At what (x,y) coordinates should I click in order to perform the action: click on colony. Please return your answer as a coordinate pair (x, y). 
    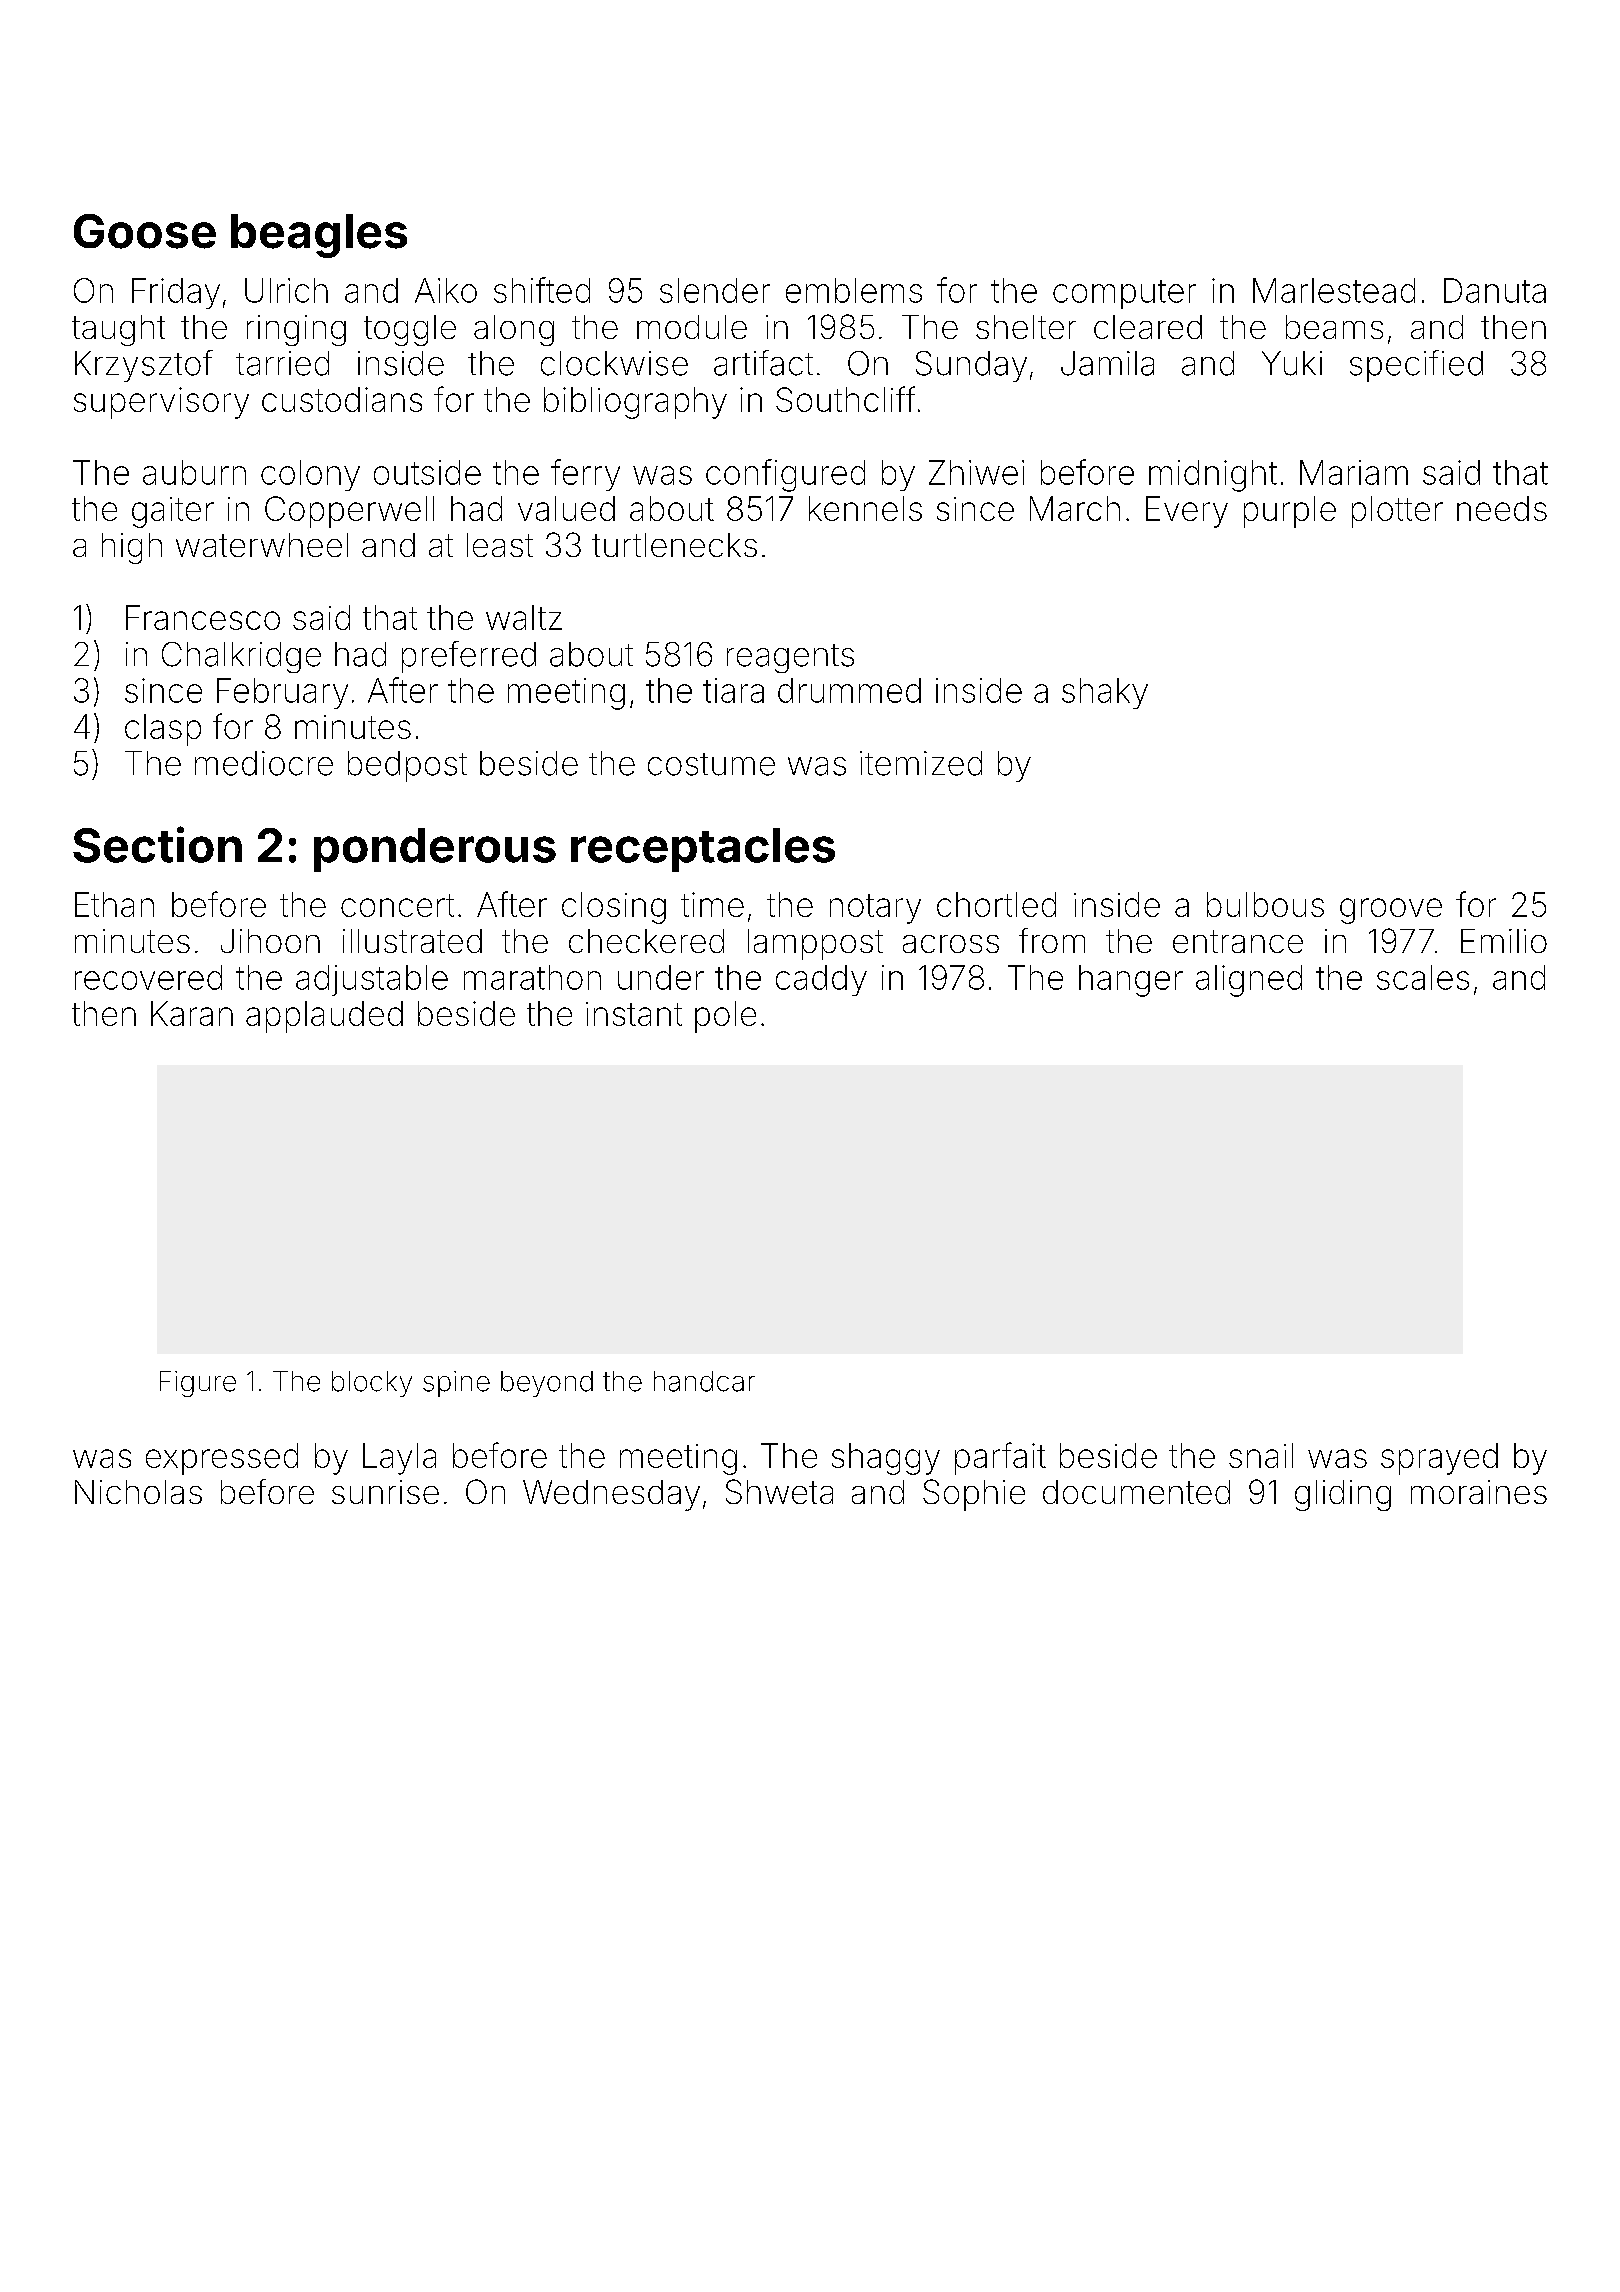
    Looking at the image, I should click on (310, 475).
